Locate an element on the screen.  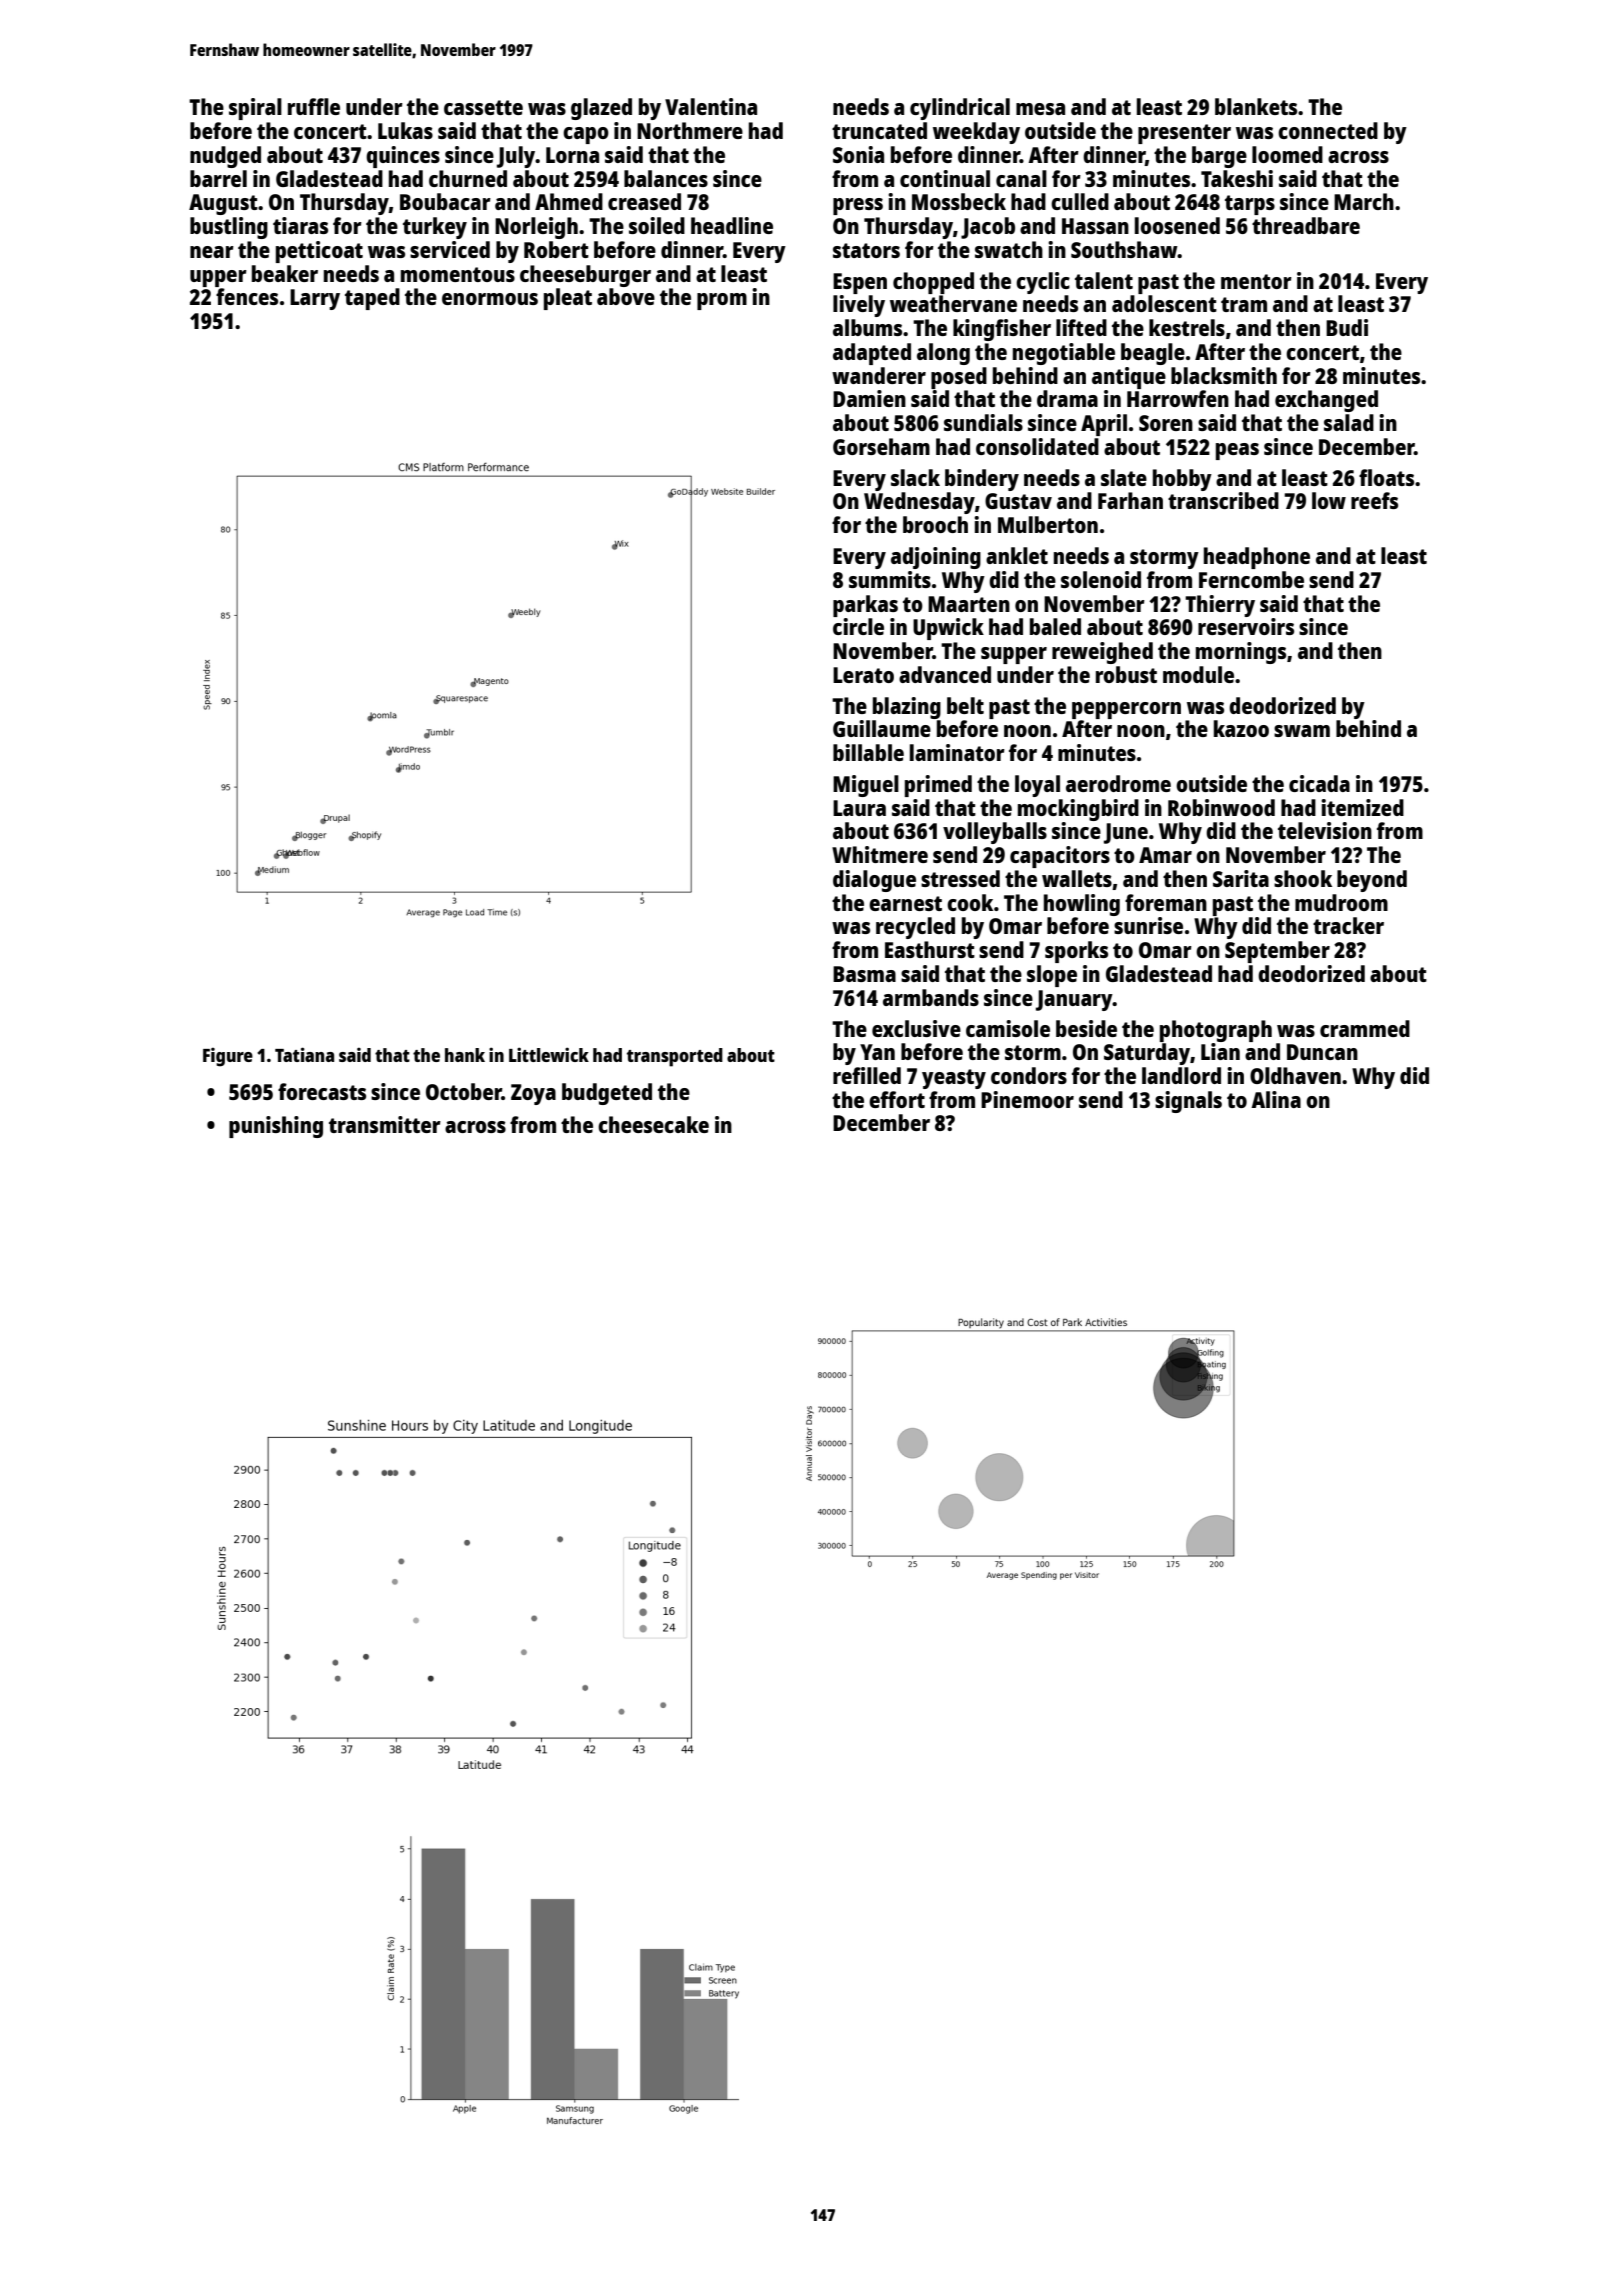
circle is located at coordinates (858, 626).
